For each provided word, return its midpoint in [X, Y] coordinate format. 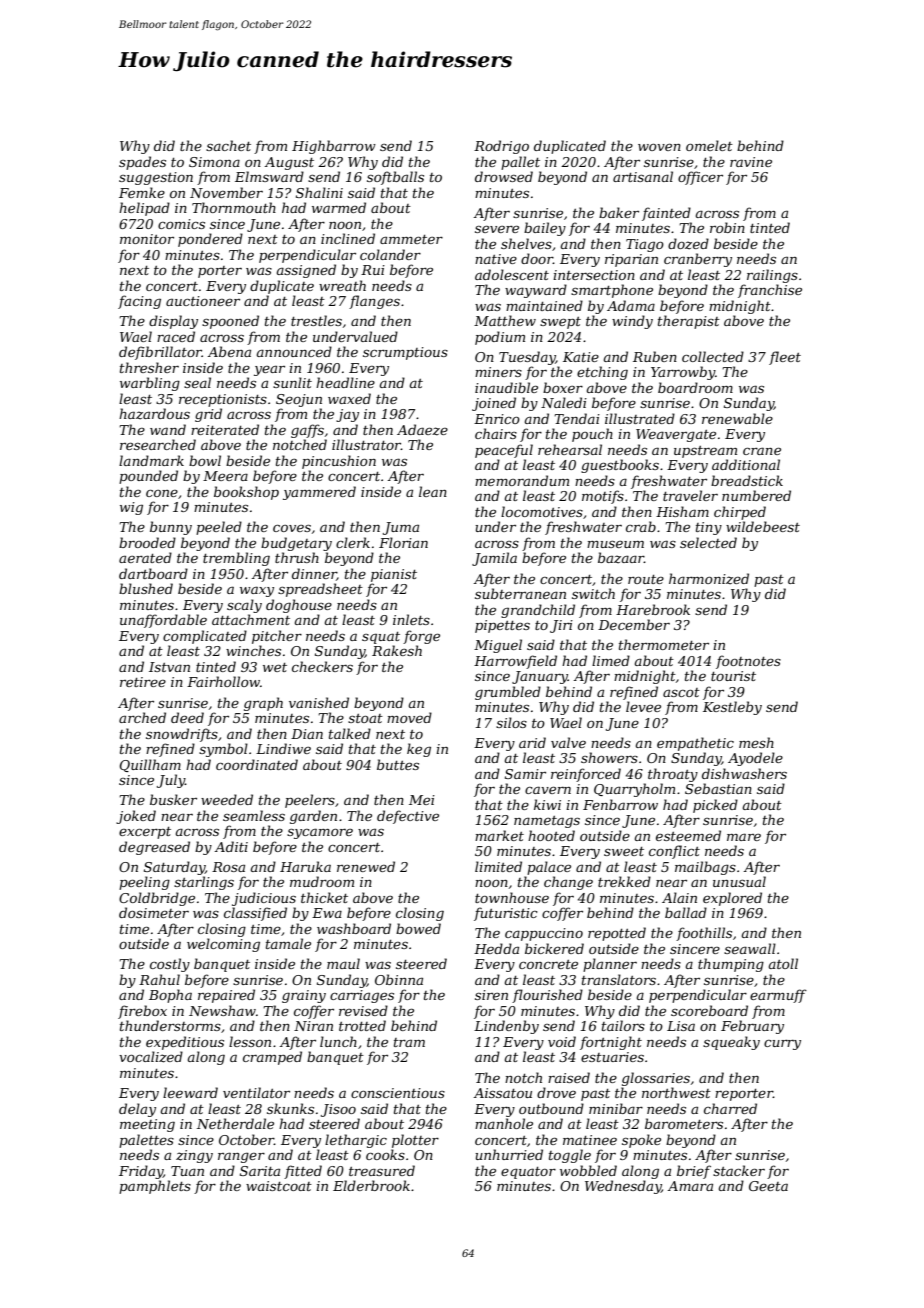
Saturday [174, 868]
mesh [756, 742]
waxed [349, 398]
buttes [398, 764]
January [540, 677]
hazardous [154, 414]
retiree [143, 682]
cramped [272, 1058]
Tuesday [527, 358]
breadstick [747, 480]
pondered [210, 240]
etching [602, 373]
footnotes [748, 662]
